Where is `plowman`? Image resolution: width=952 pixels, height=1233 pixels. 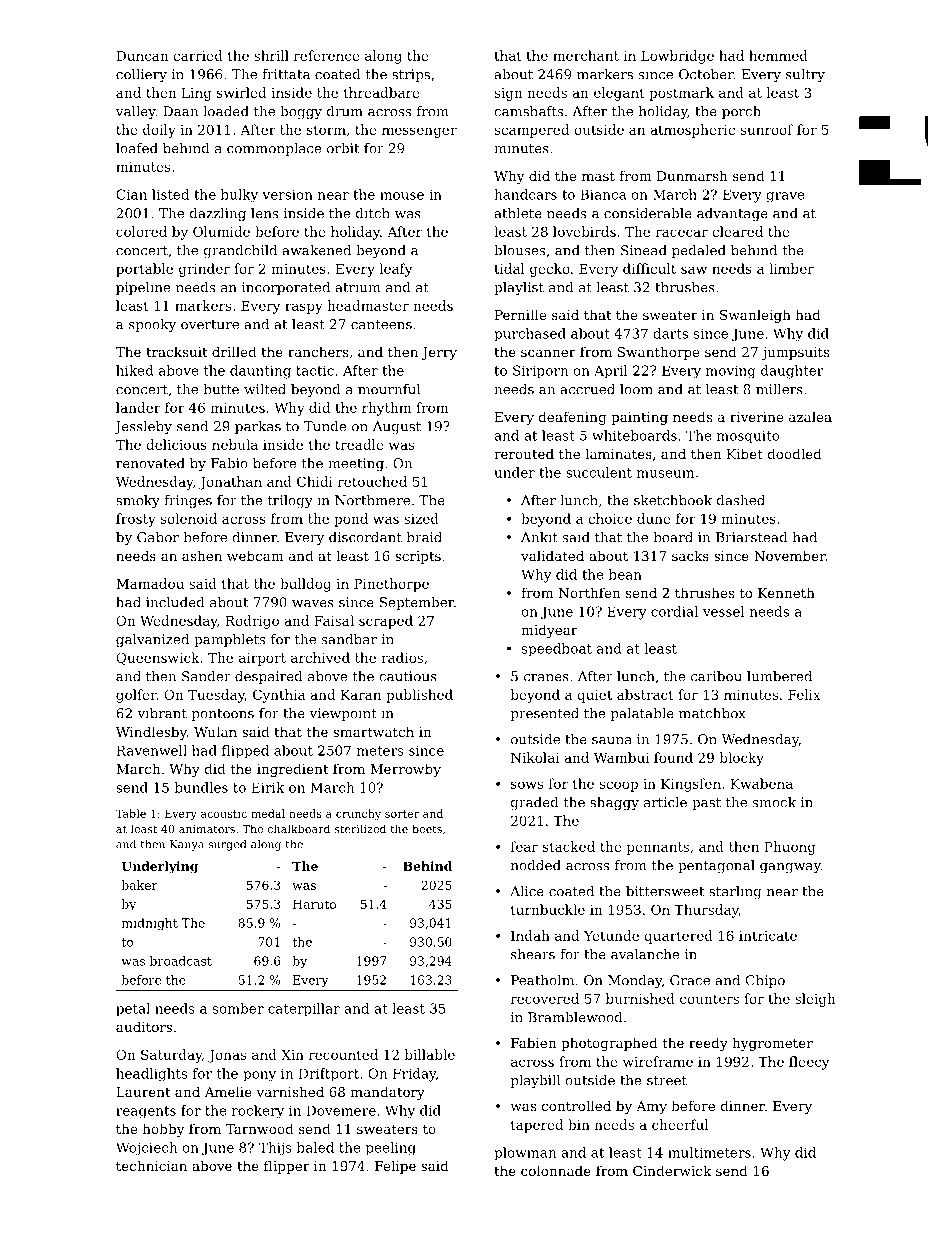 plowman is located at coordinates (525, 1154).
